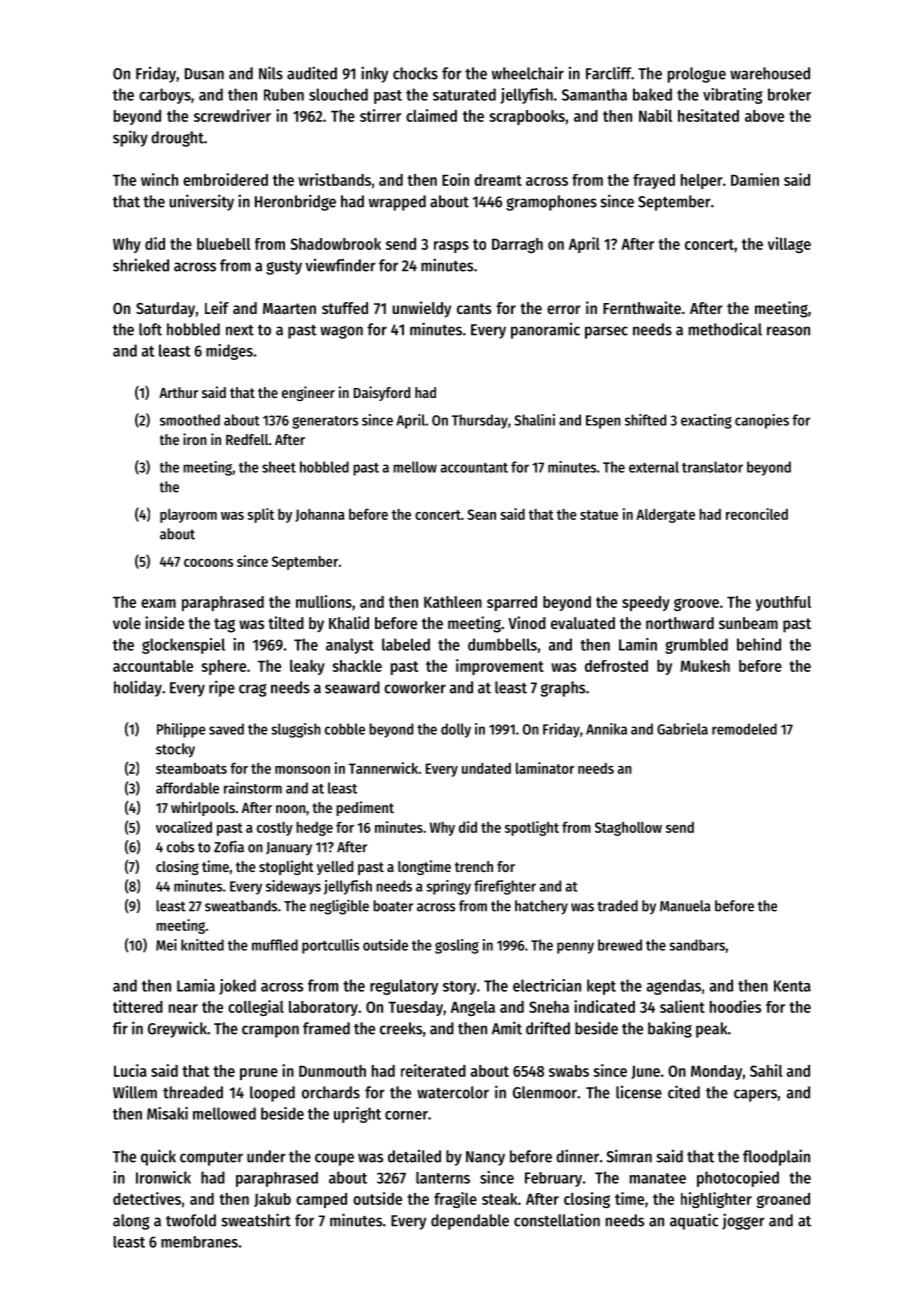 The width and height of the screenshot is (924, 1308). What do you see at coordinates (382, 393) in the screenshot?
I see `Daisyford` at bounding box center [382, 393].
